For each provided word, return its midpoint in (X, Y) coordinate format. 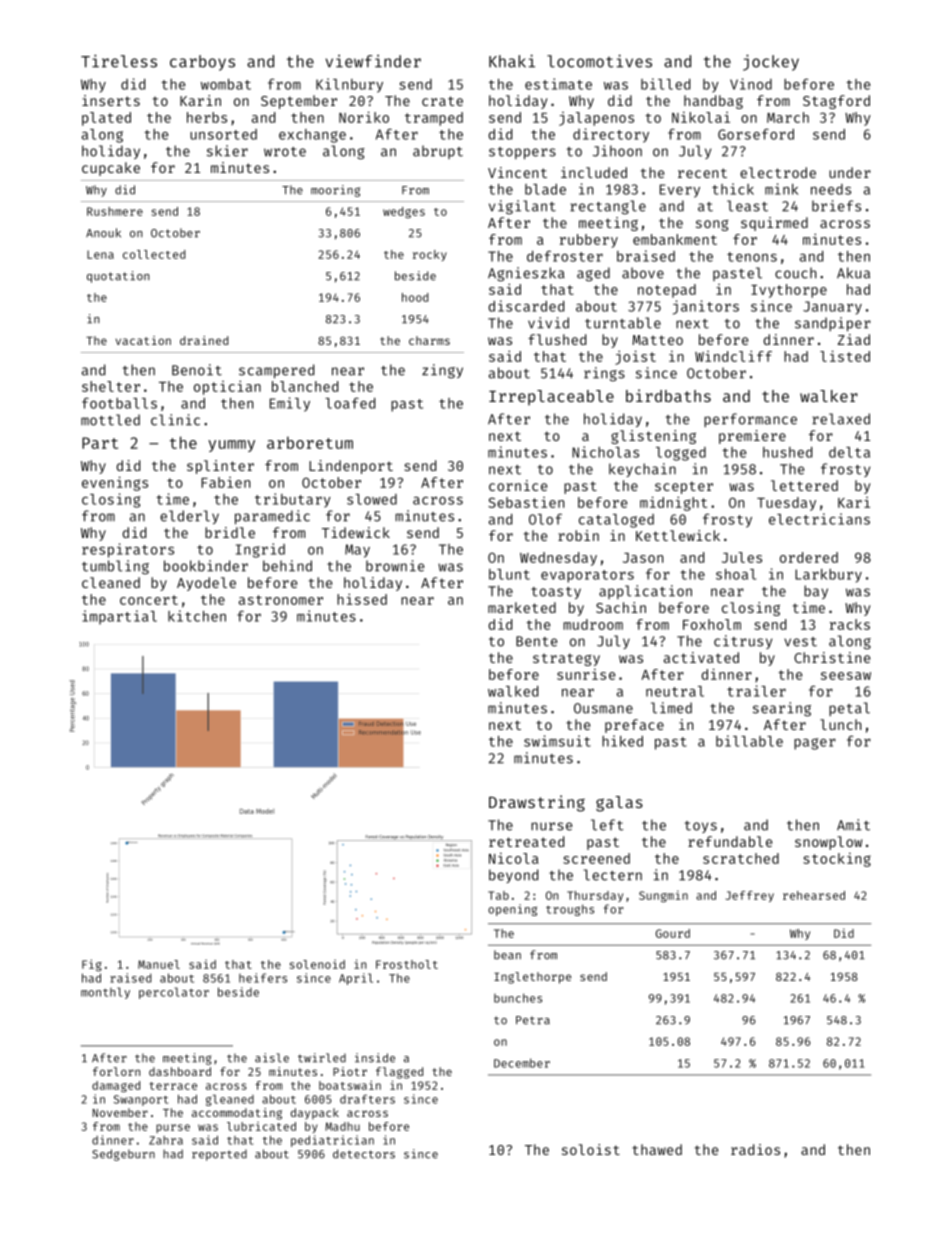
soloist (591, 1149)
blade (545, 189)
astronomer (281, 600)
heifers (263, 978)
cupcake (111, 169)
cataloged (616, 521)
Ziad (854, 339)
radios (755, 1149)
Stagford (836, 102)
